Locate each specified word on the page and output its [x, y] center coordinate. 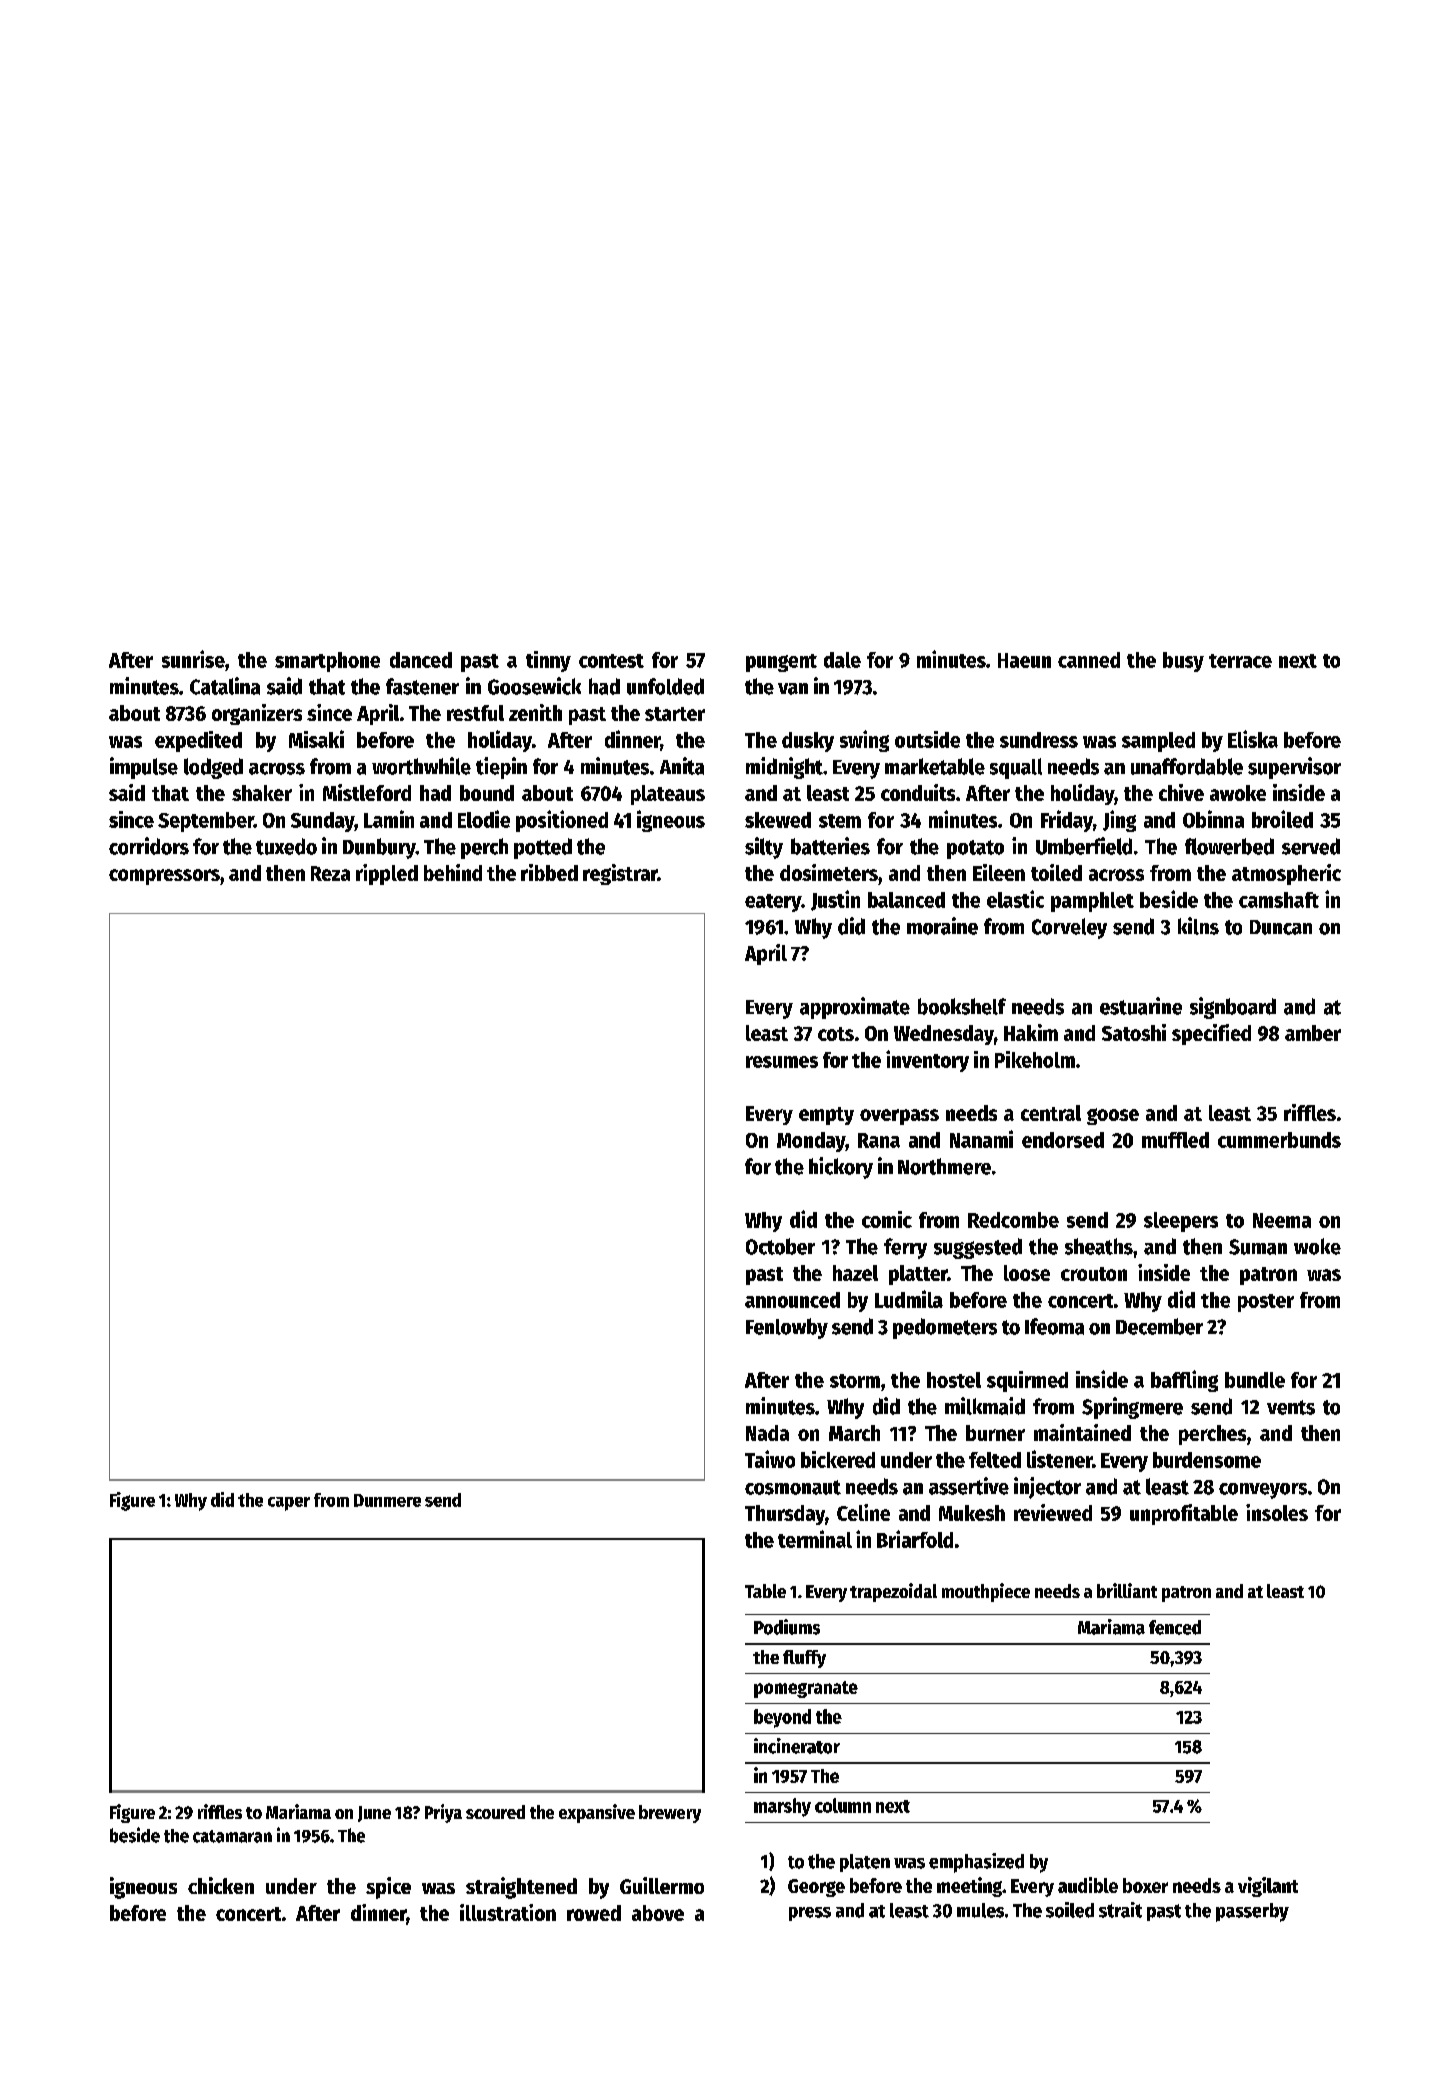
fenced [1175, 1627]
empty [826, 1116]
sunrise [193, 659]
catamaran [232, 1836]
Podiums [787, 1627]
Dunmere [387, 1500]
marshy [782, 1807]
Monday [811, 1142]
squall [1016, 768]
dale [842, 660]
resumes [782, 1062]
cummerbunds [1279, 1140]
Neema [1282, 1220]
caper [289, 1504]
